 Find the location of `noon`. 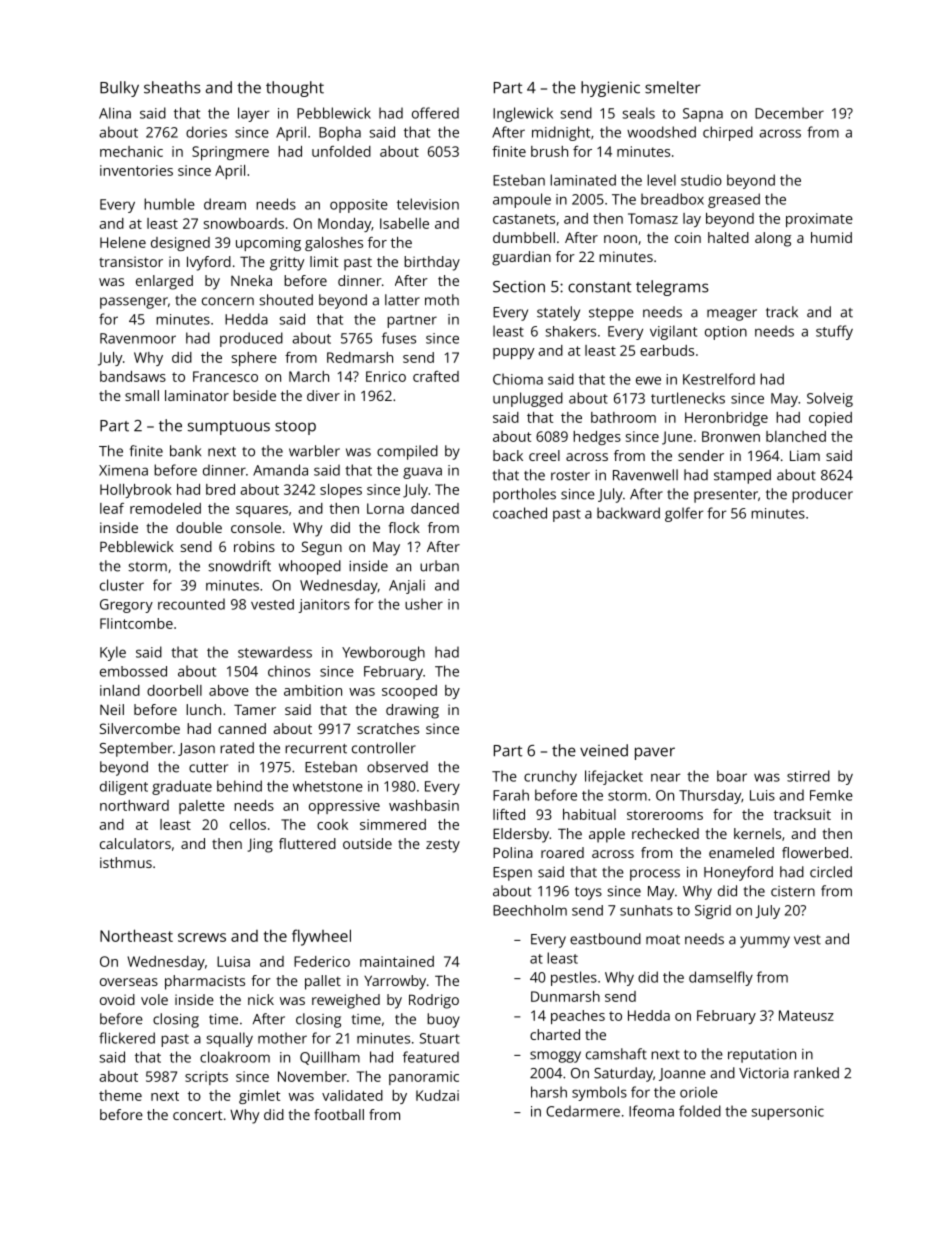

noon is located at coordinates (620, 239).
